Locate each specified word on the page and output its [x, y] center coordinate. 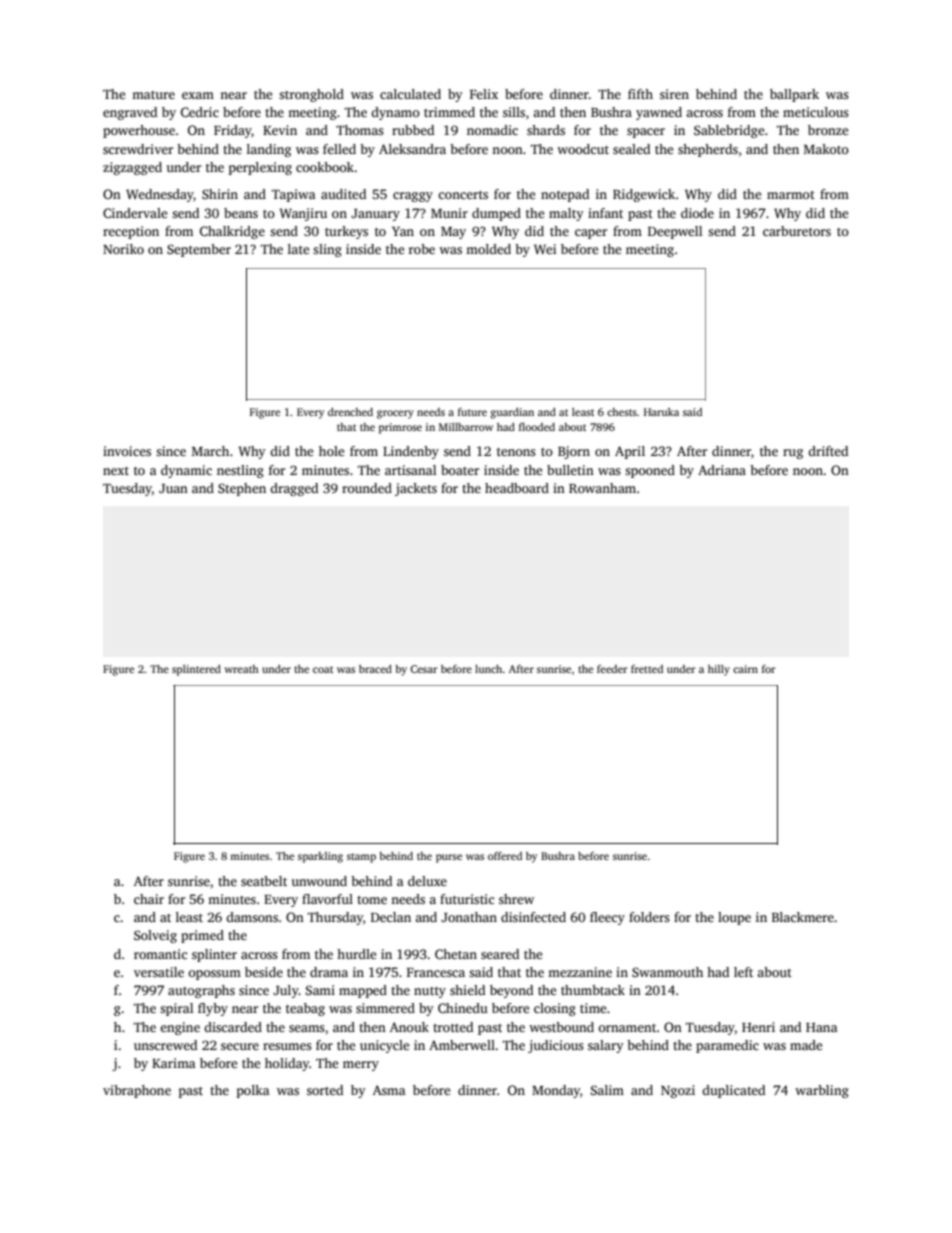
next [116, 471]
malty [566, 214]
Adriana [722, 470]
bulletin [570, 470]
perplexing [260, 168]
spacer [646, 133]
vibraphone [137, 1091]
